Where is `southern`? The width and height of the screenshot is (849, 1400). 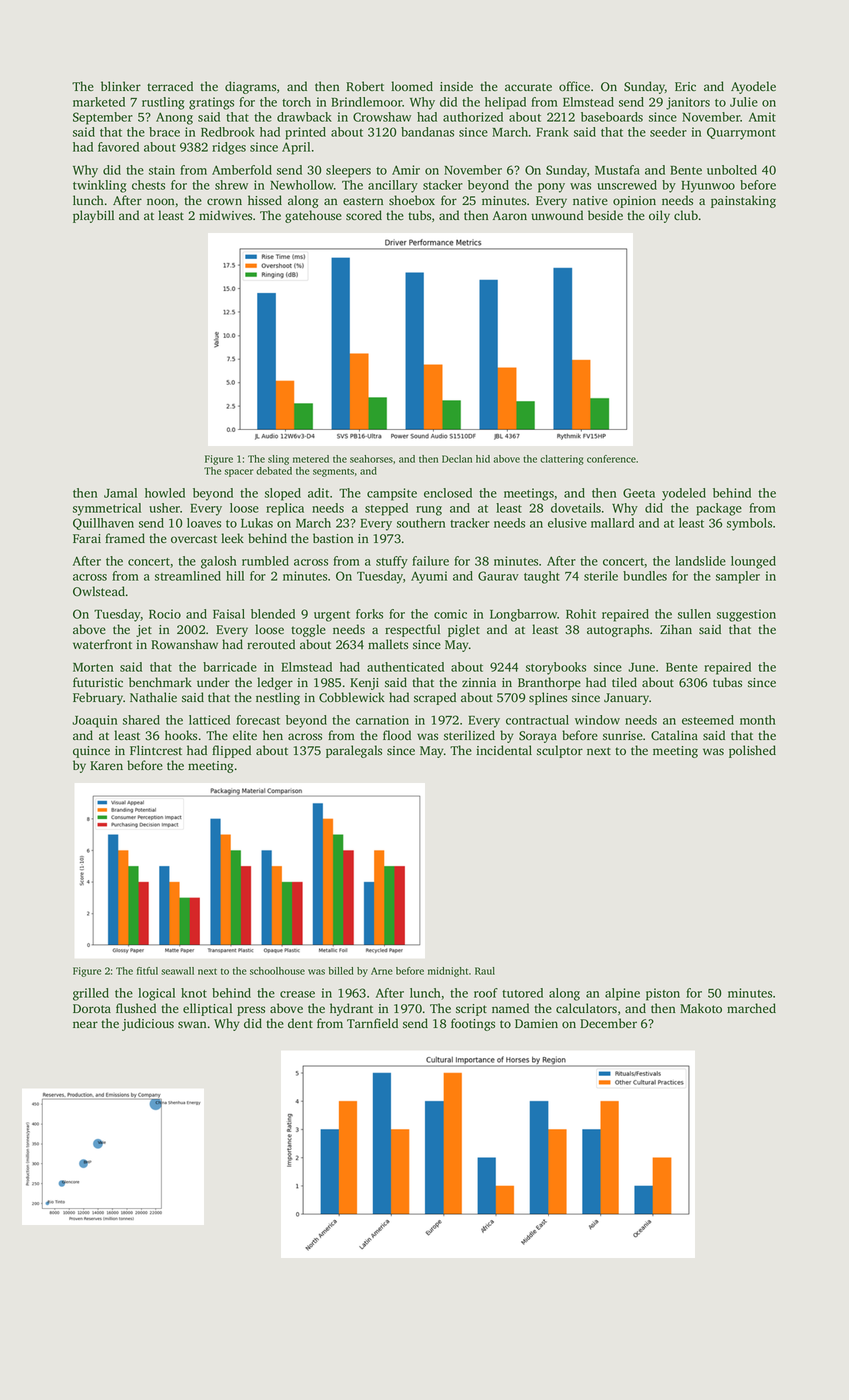 southern is located at coordinates (421, 523).
